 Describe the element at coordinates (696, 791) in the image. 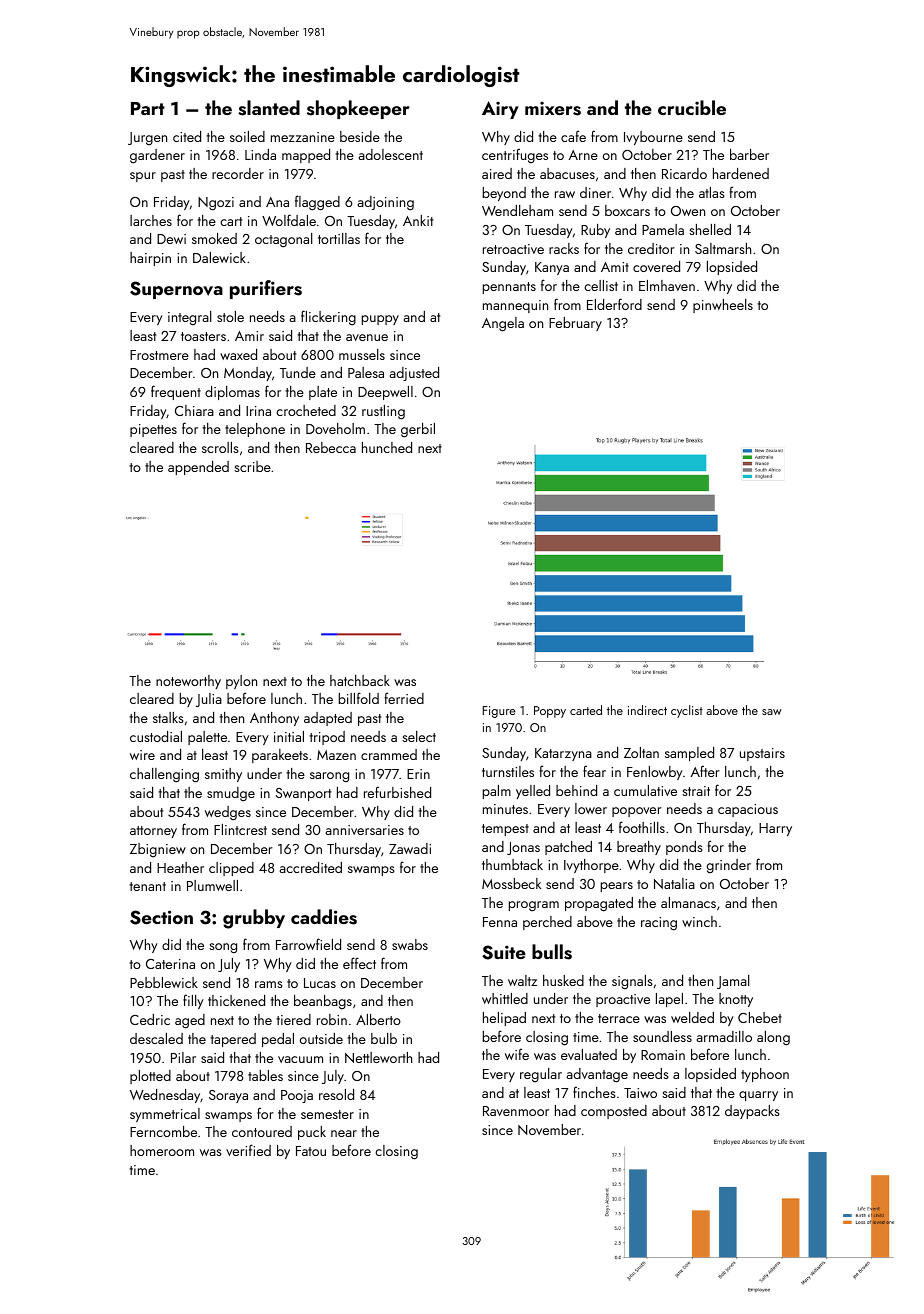

I see `strait` at that location.
